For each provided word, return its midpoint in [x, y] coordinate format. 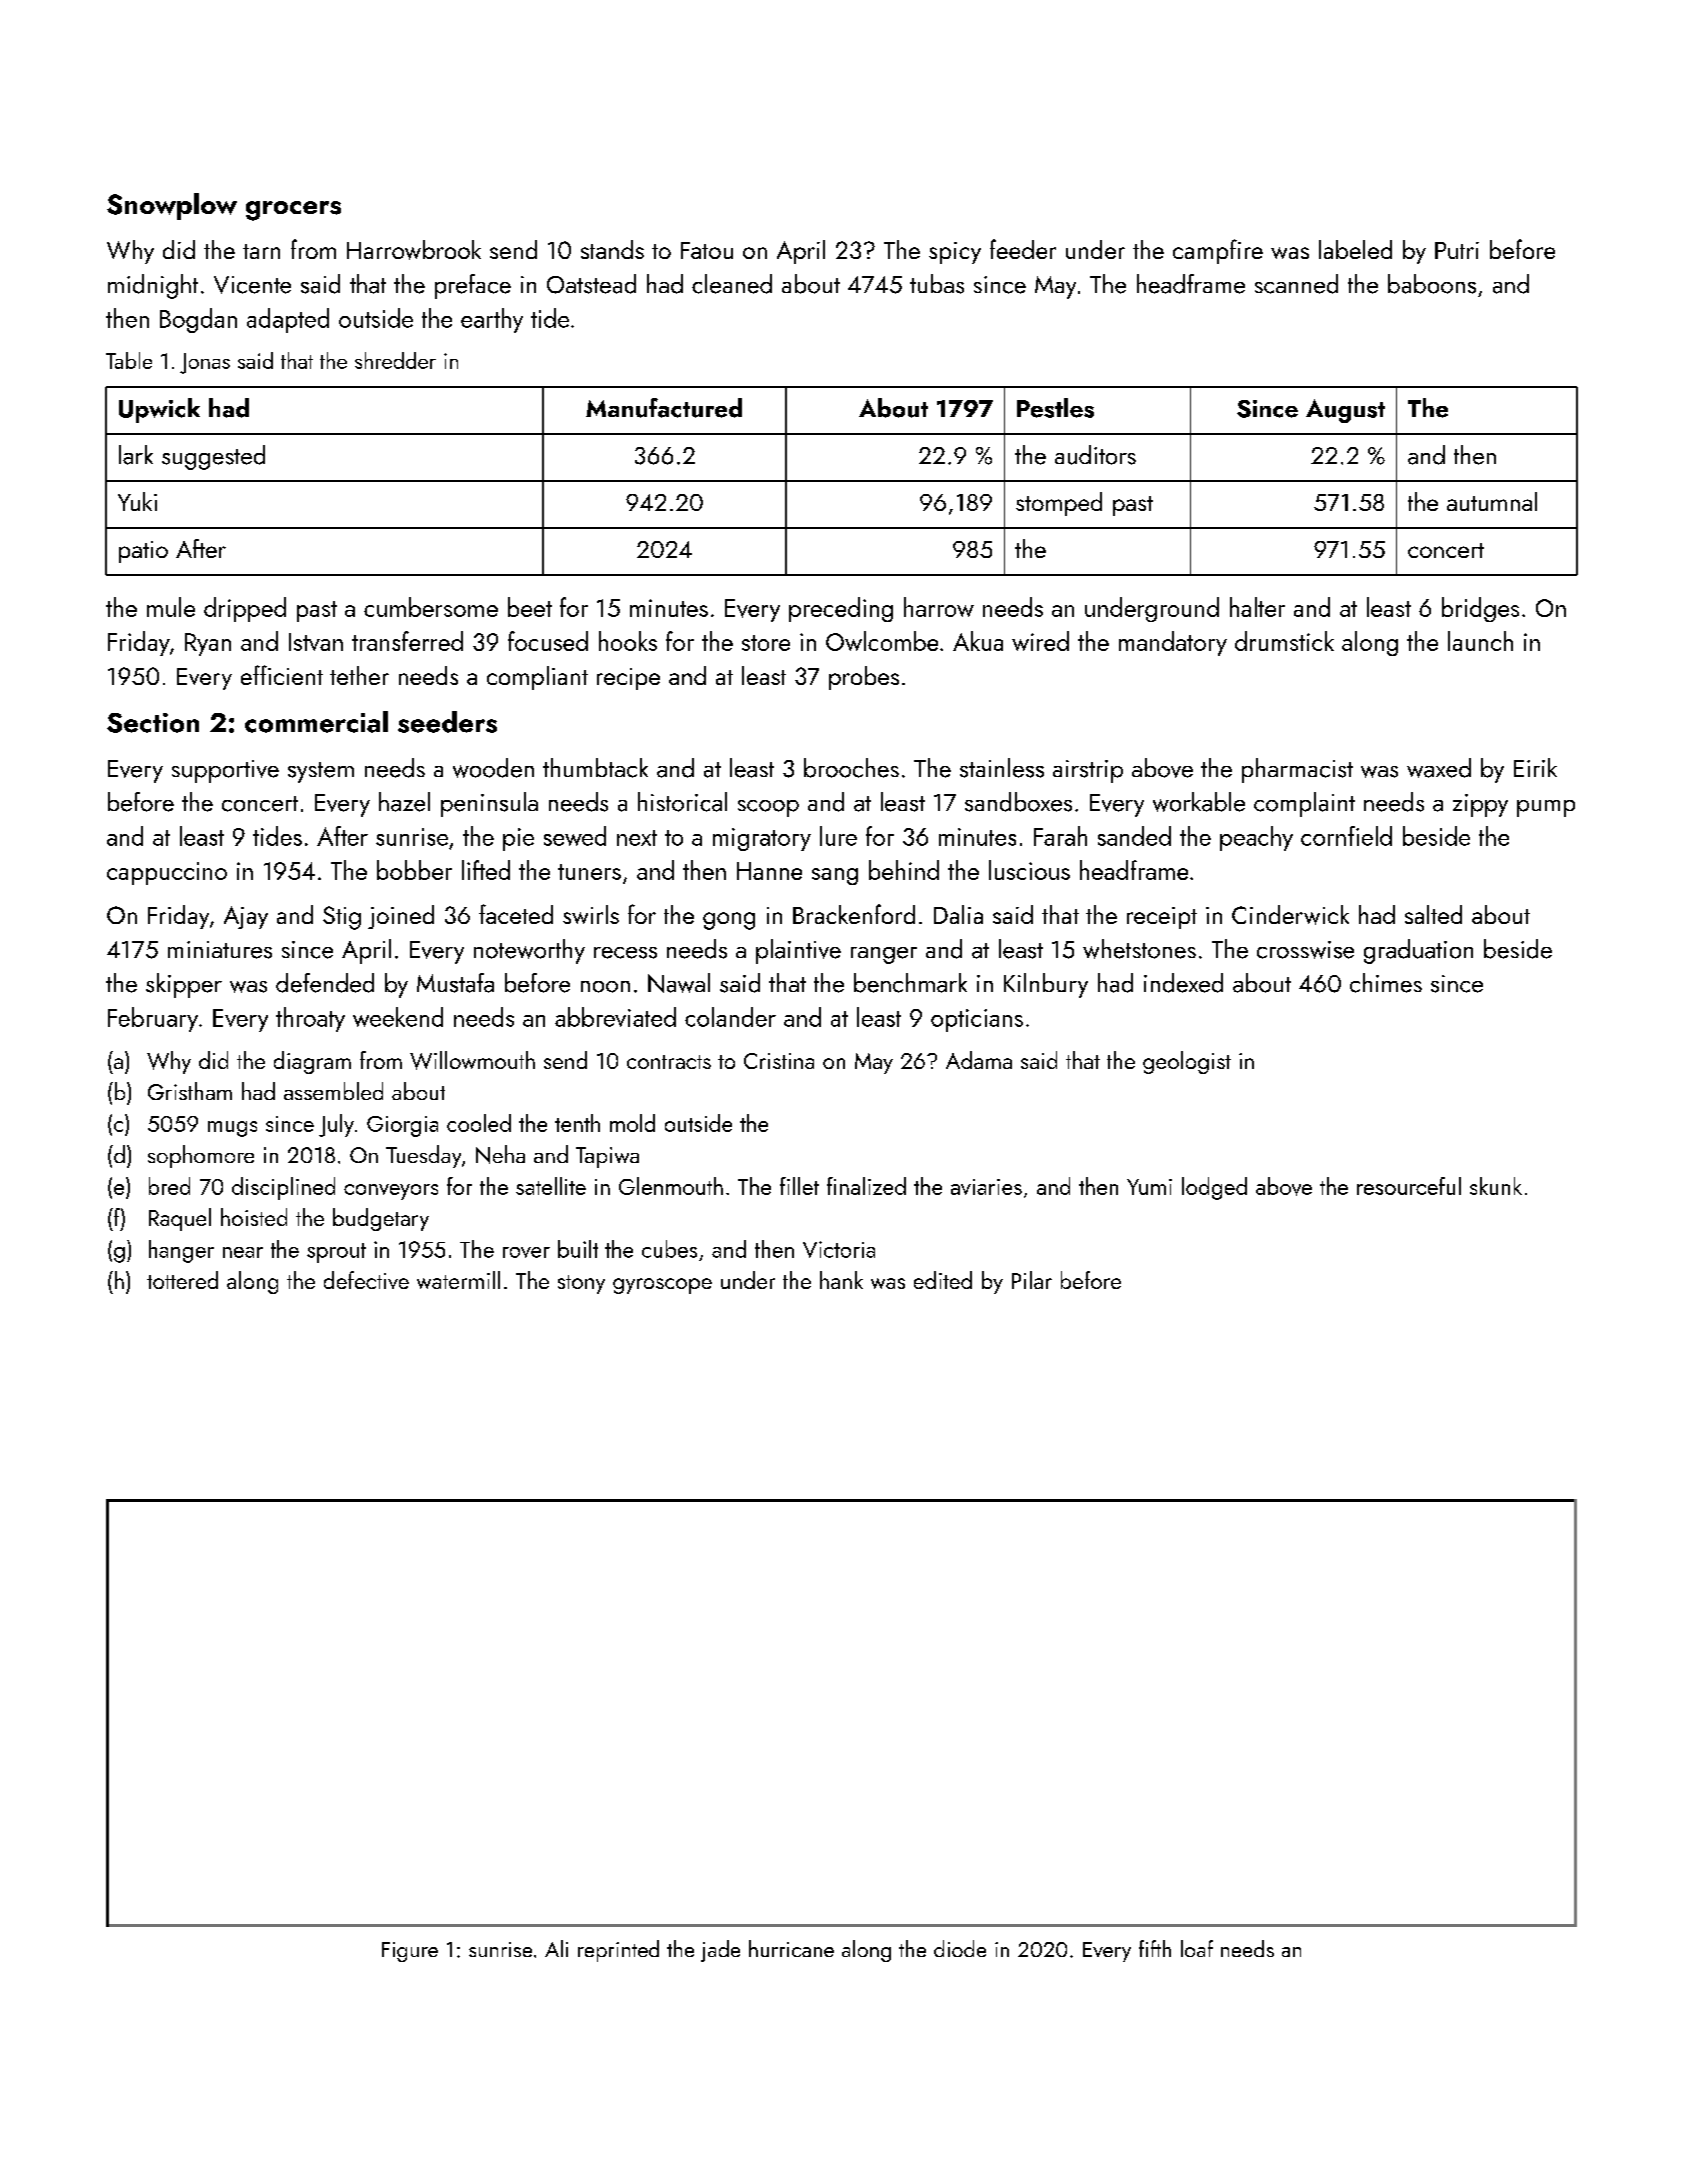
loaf [1197, 1948]
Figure [410, 1952]
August [1345, 411]
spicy [955, 253]
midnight [153, 286]
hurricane [791, 1948]
